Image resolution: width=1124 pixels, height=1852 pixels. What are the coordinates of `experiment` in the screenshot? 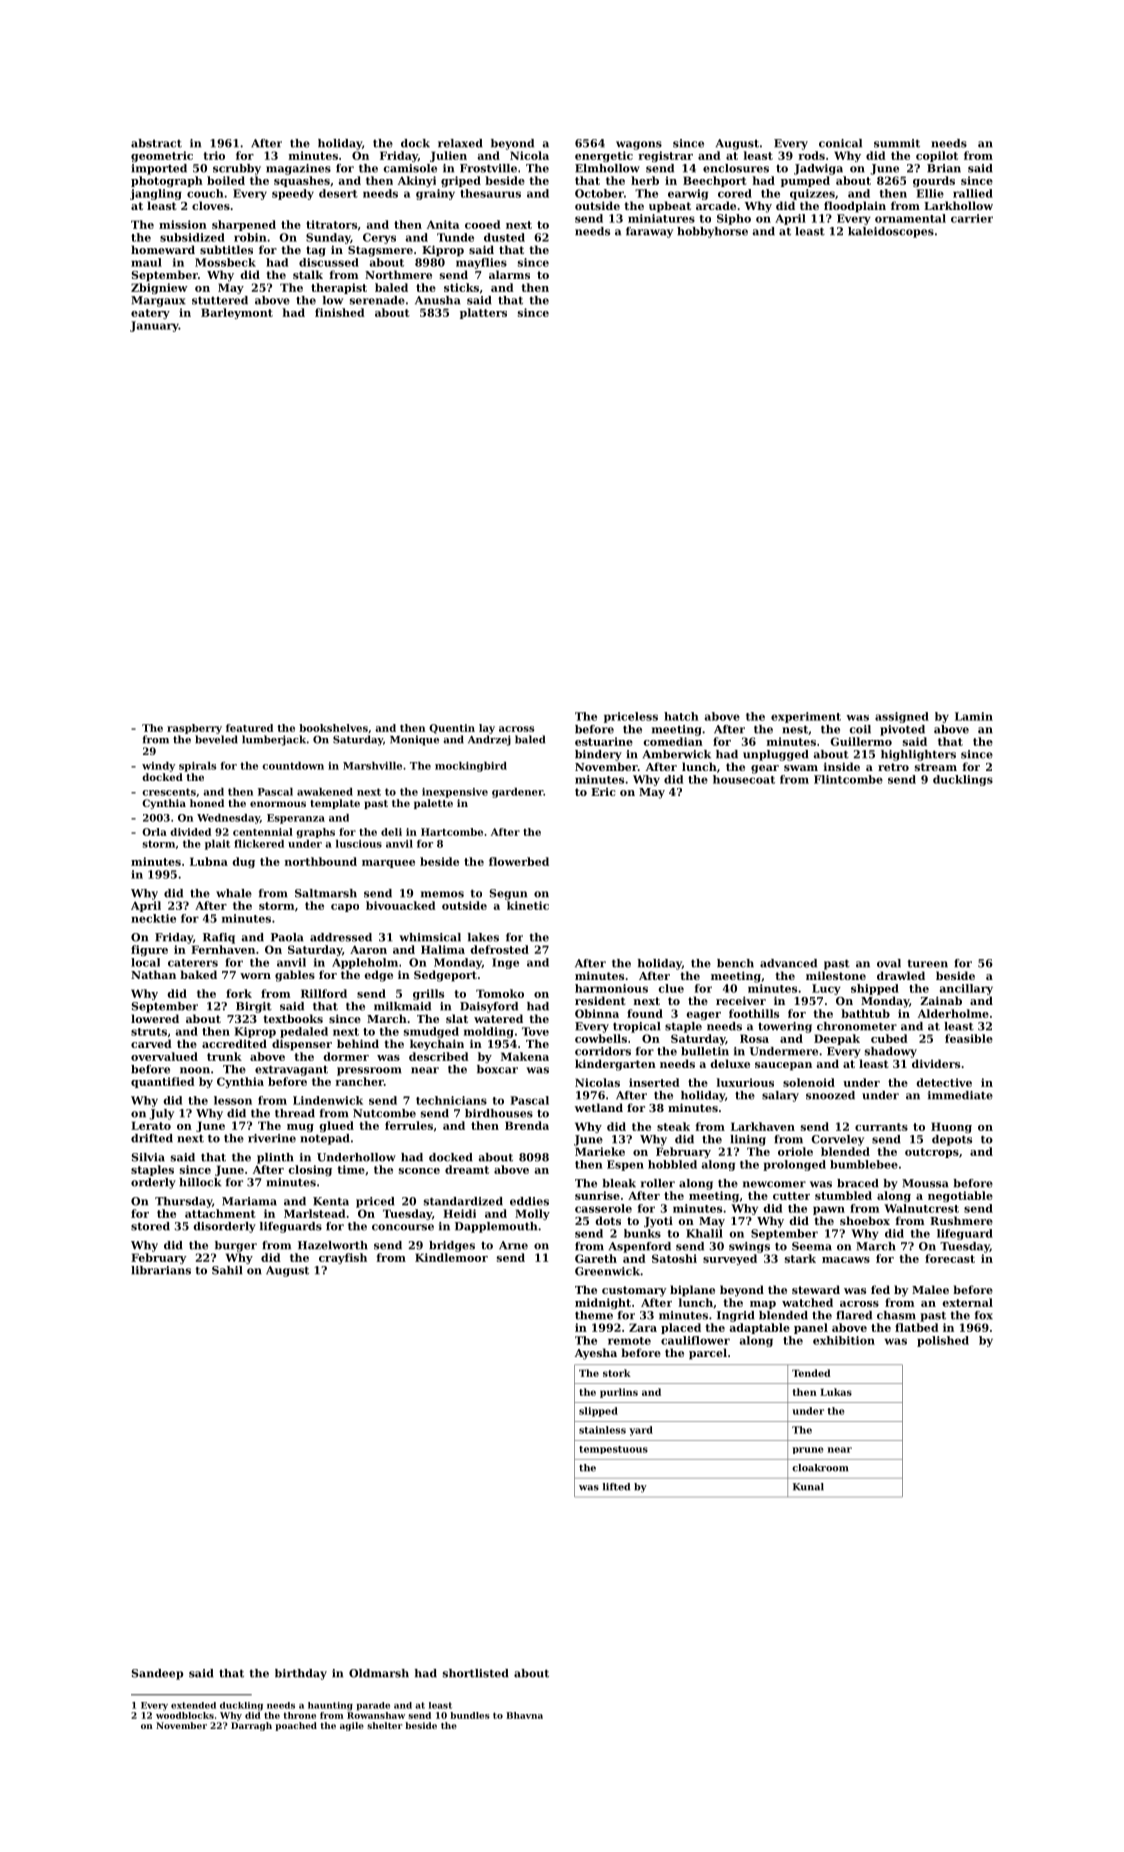 It's located at (806, 717).
